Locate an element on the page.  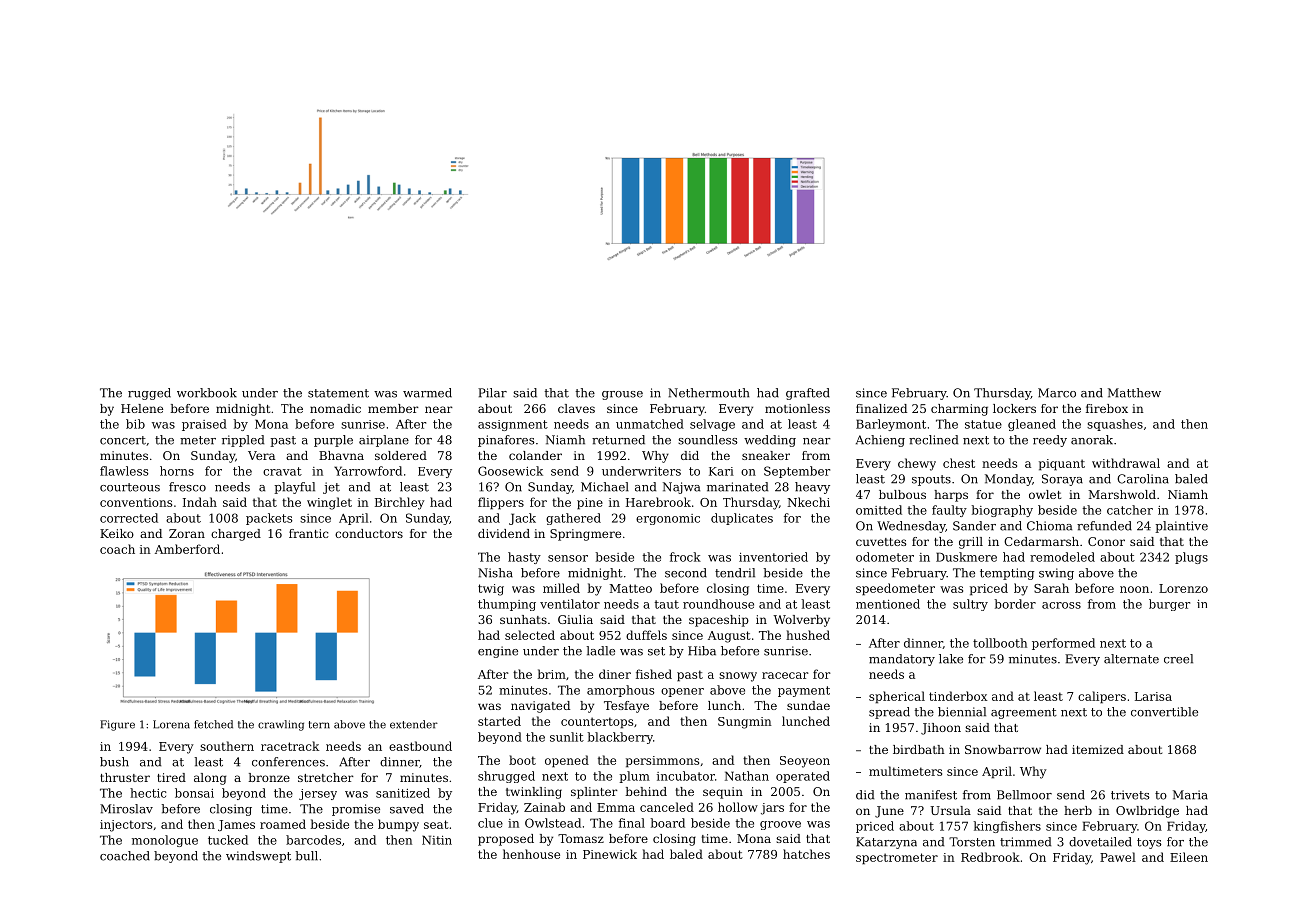
brim is located at coordinates (551, 674).
